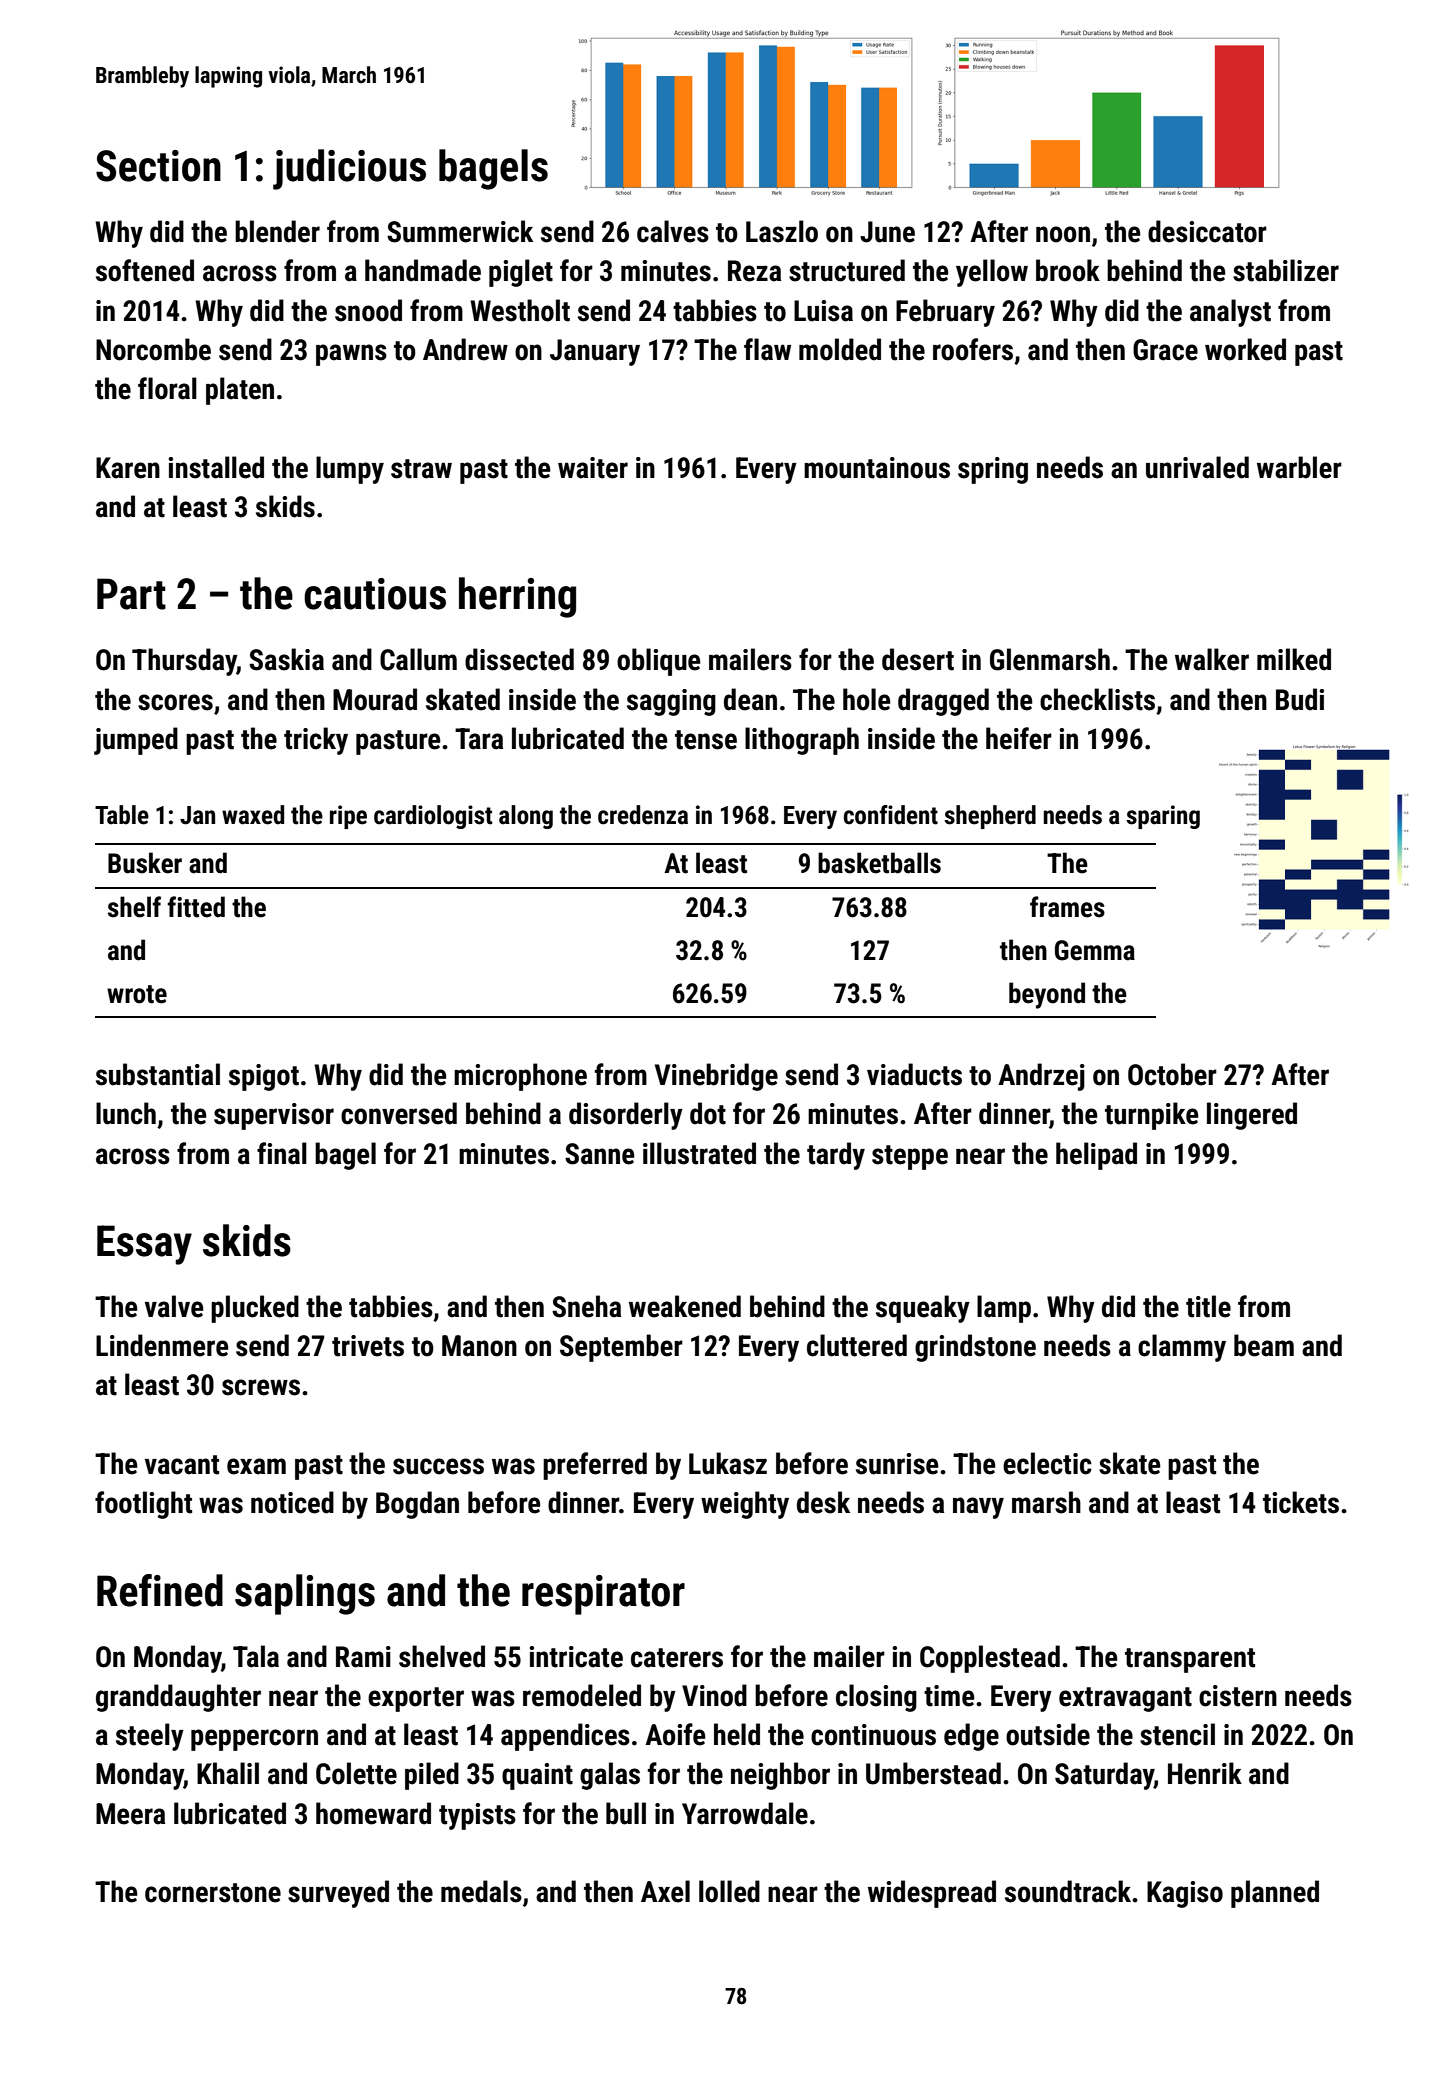 This screenshot has width=1450, height=2100. I want to click on sunrise, so click(897, 1464).
